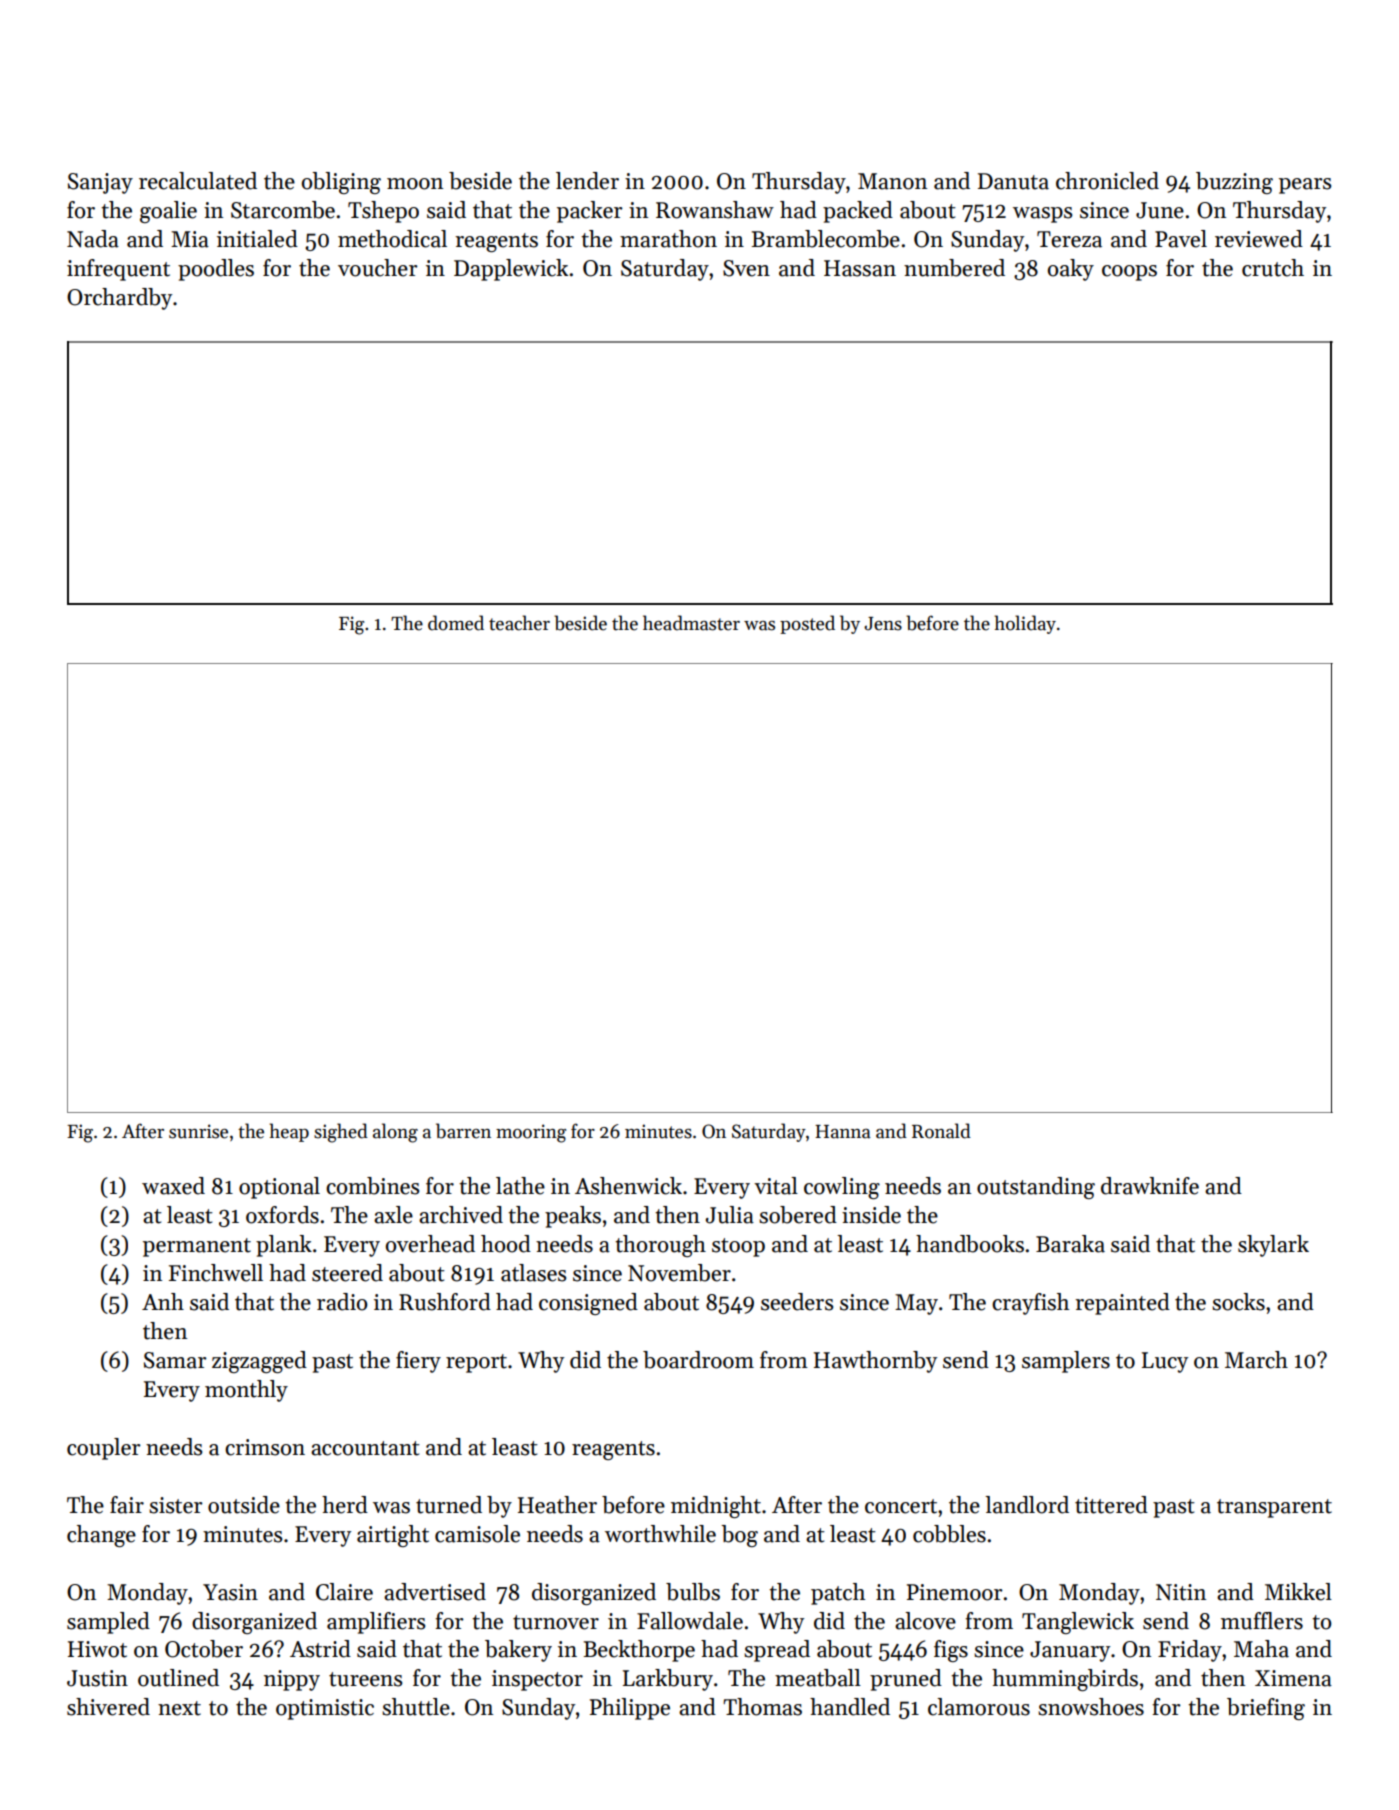 This image has height=1810, width=1399. I want to click on Hanna, so click(843, 1132).
